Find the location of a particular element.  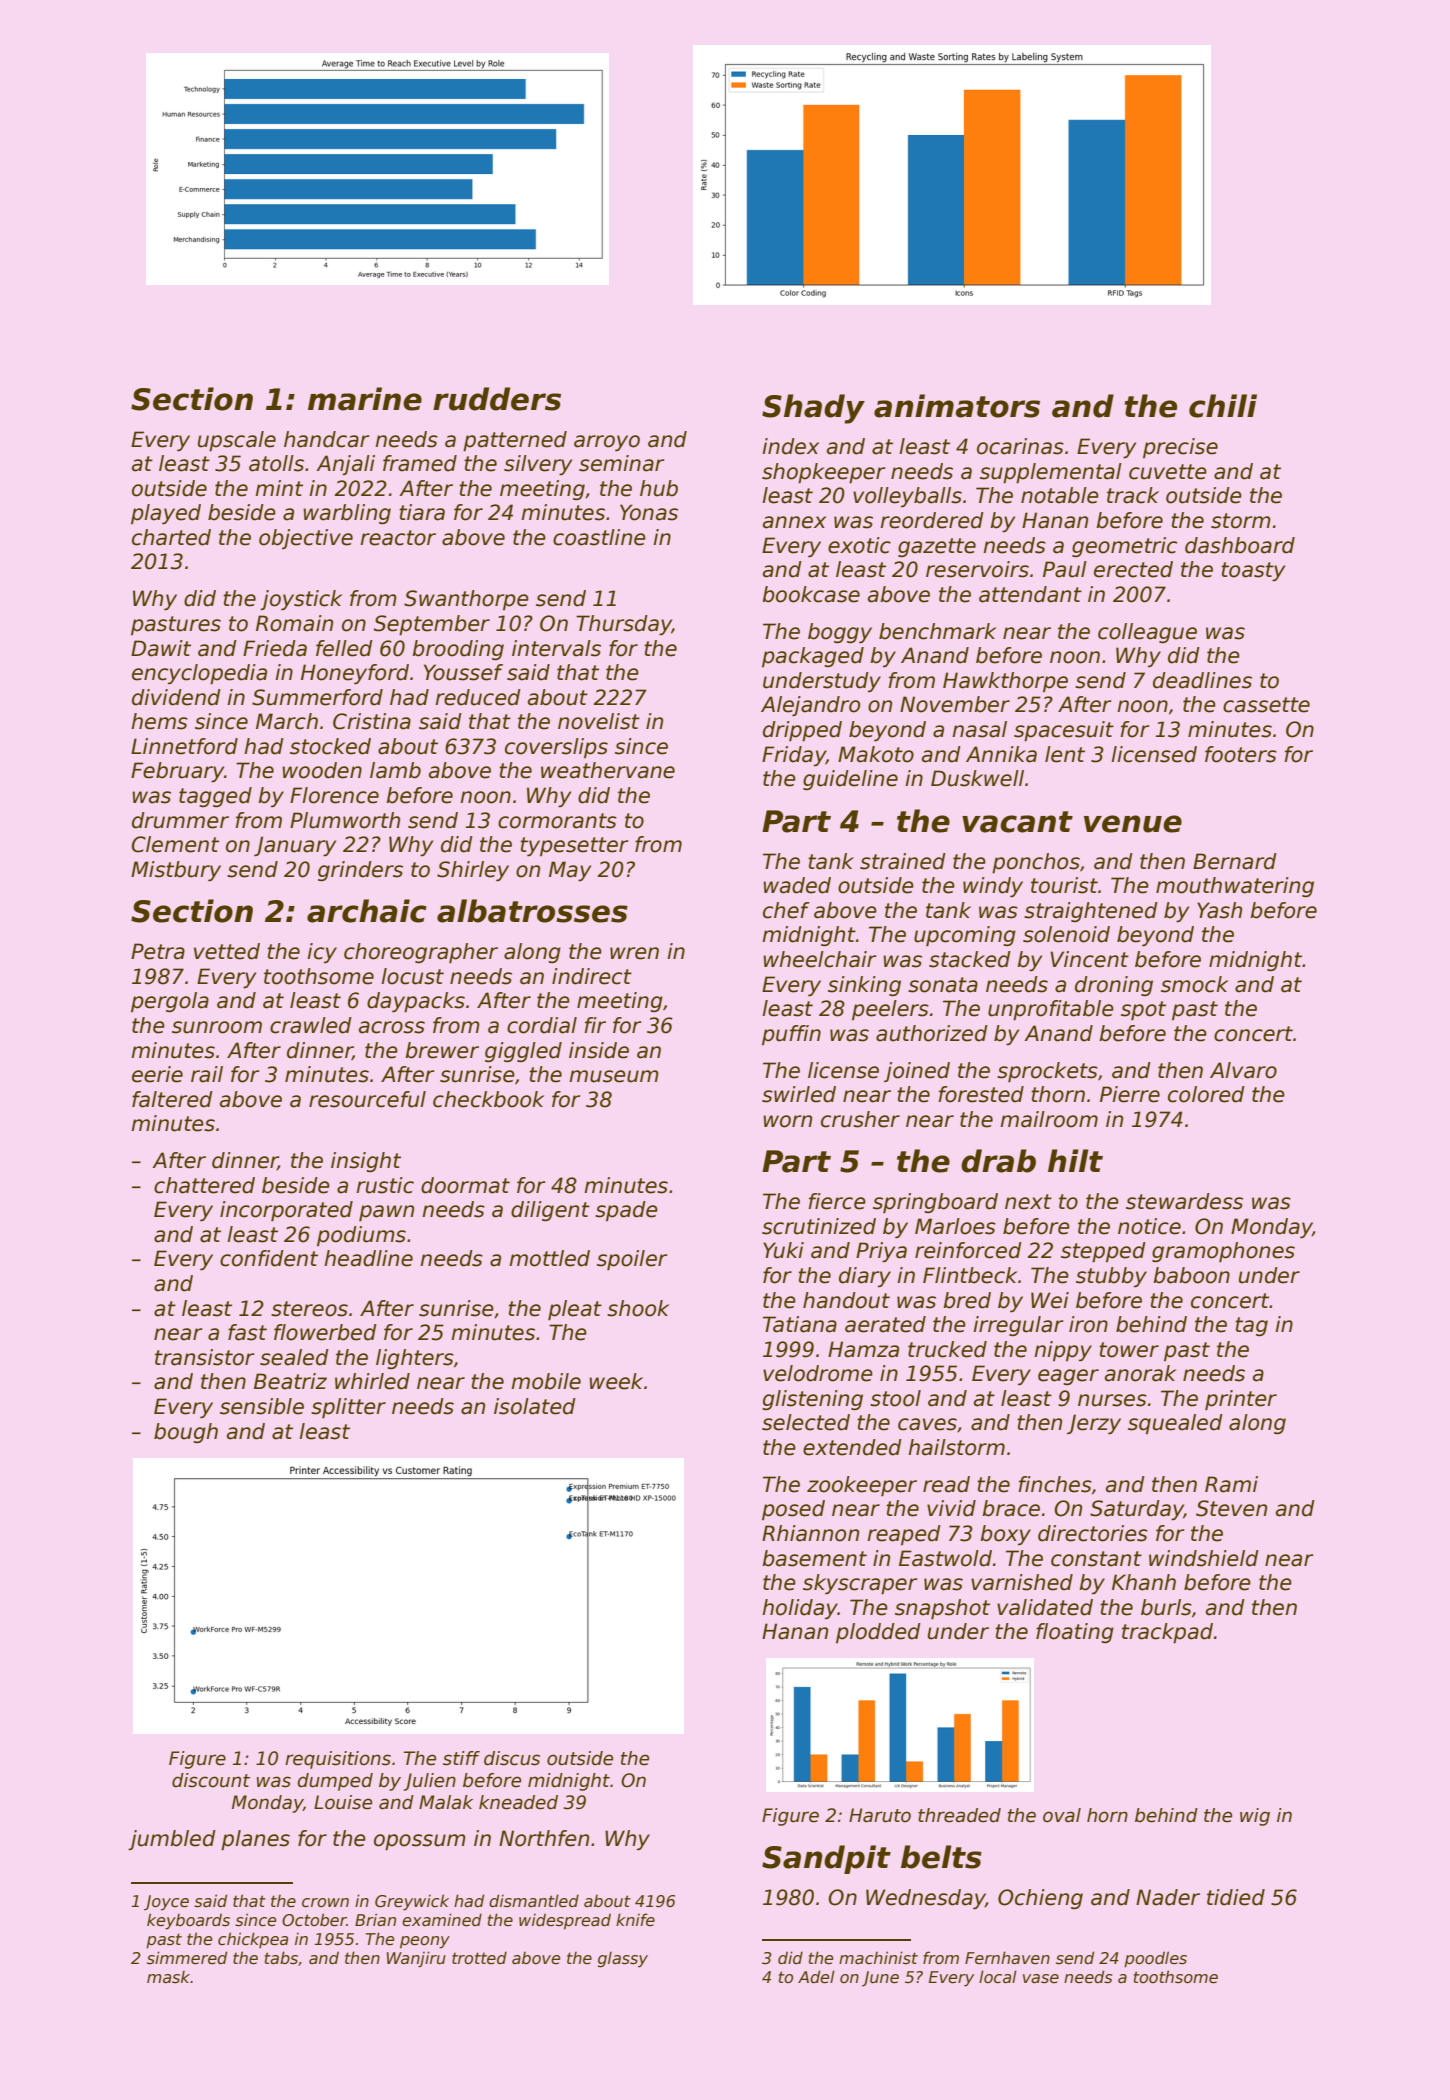

chattered is located at coordinates (204, 1185).
